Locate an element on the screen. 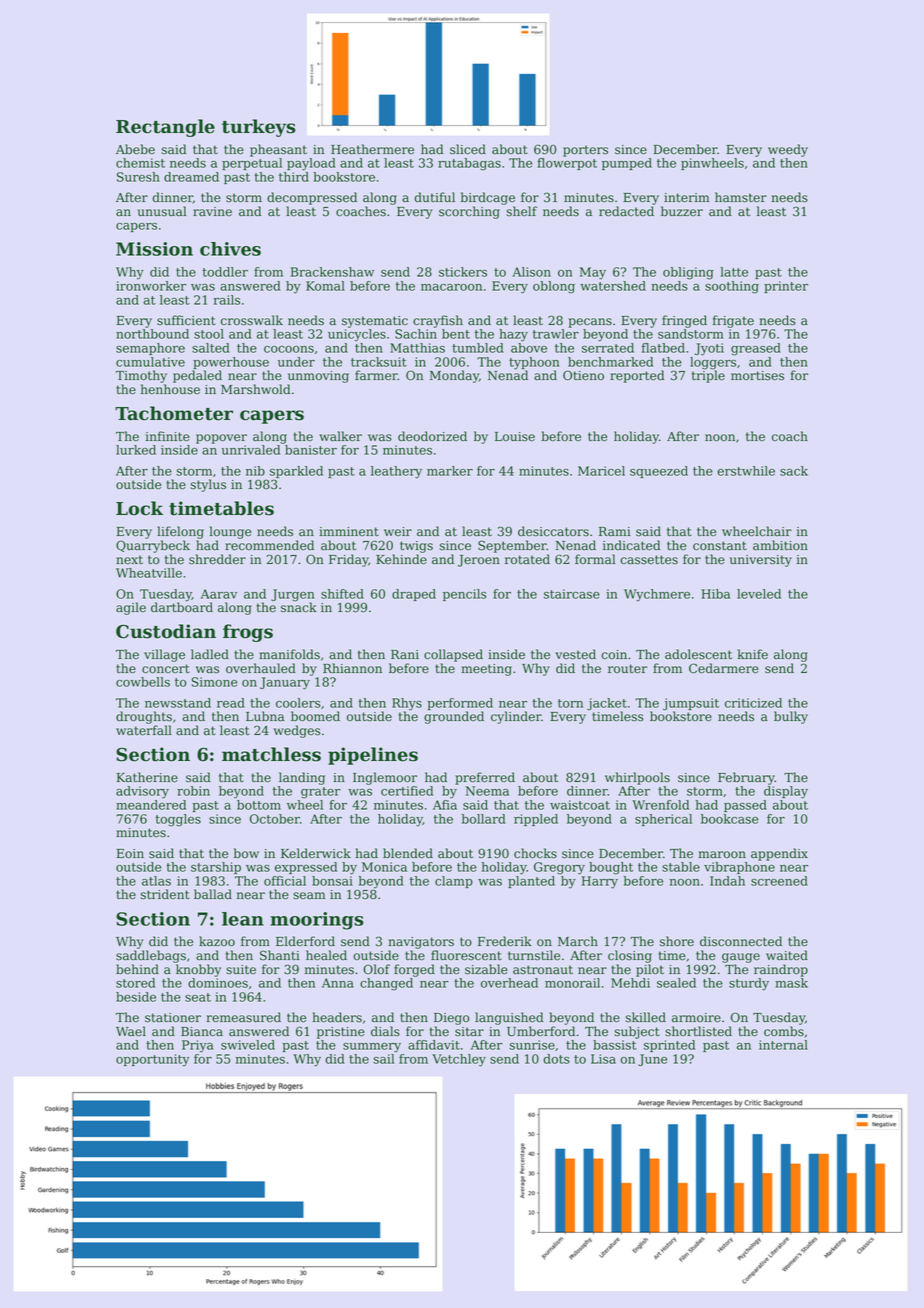  suite is located at coordinates (241, 970).
